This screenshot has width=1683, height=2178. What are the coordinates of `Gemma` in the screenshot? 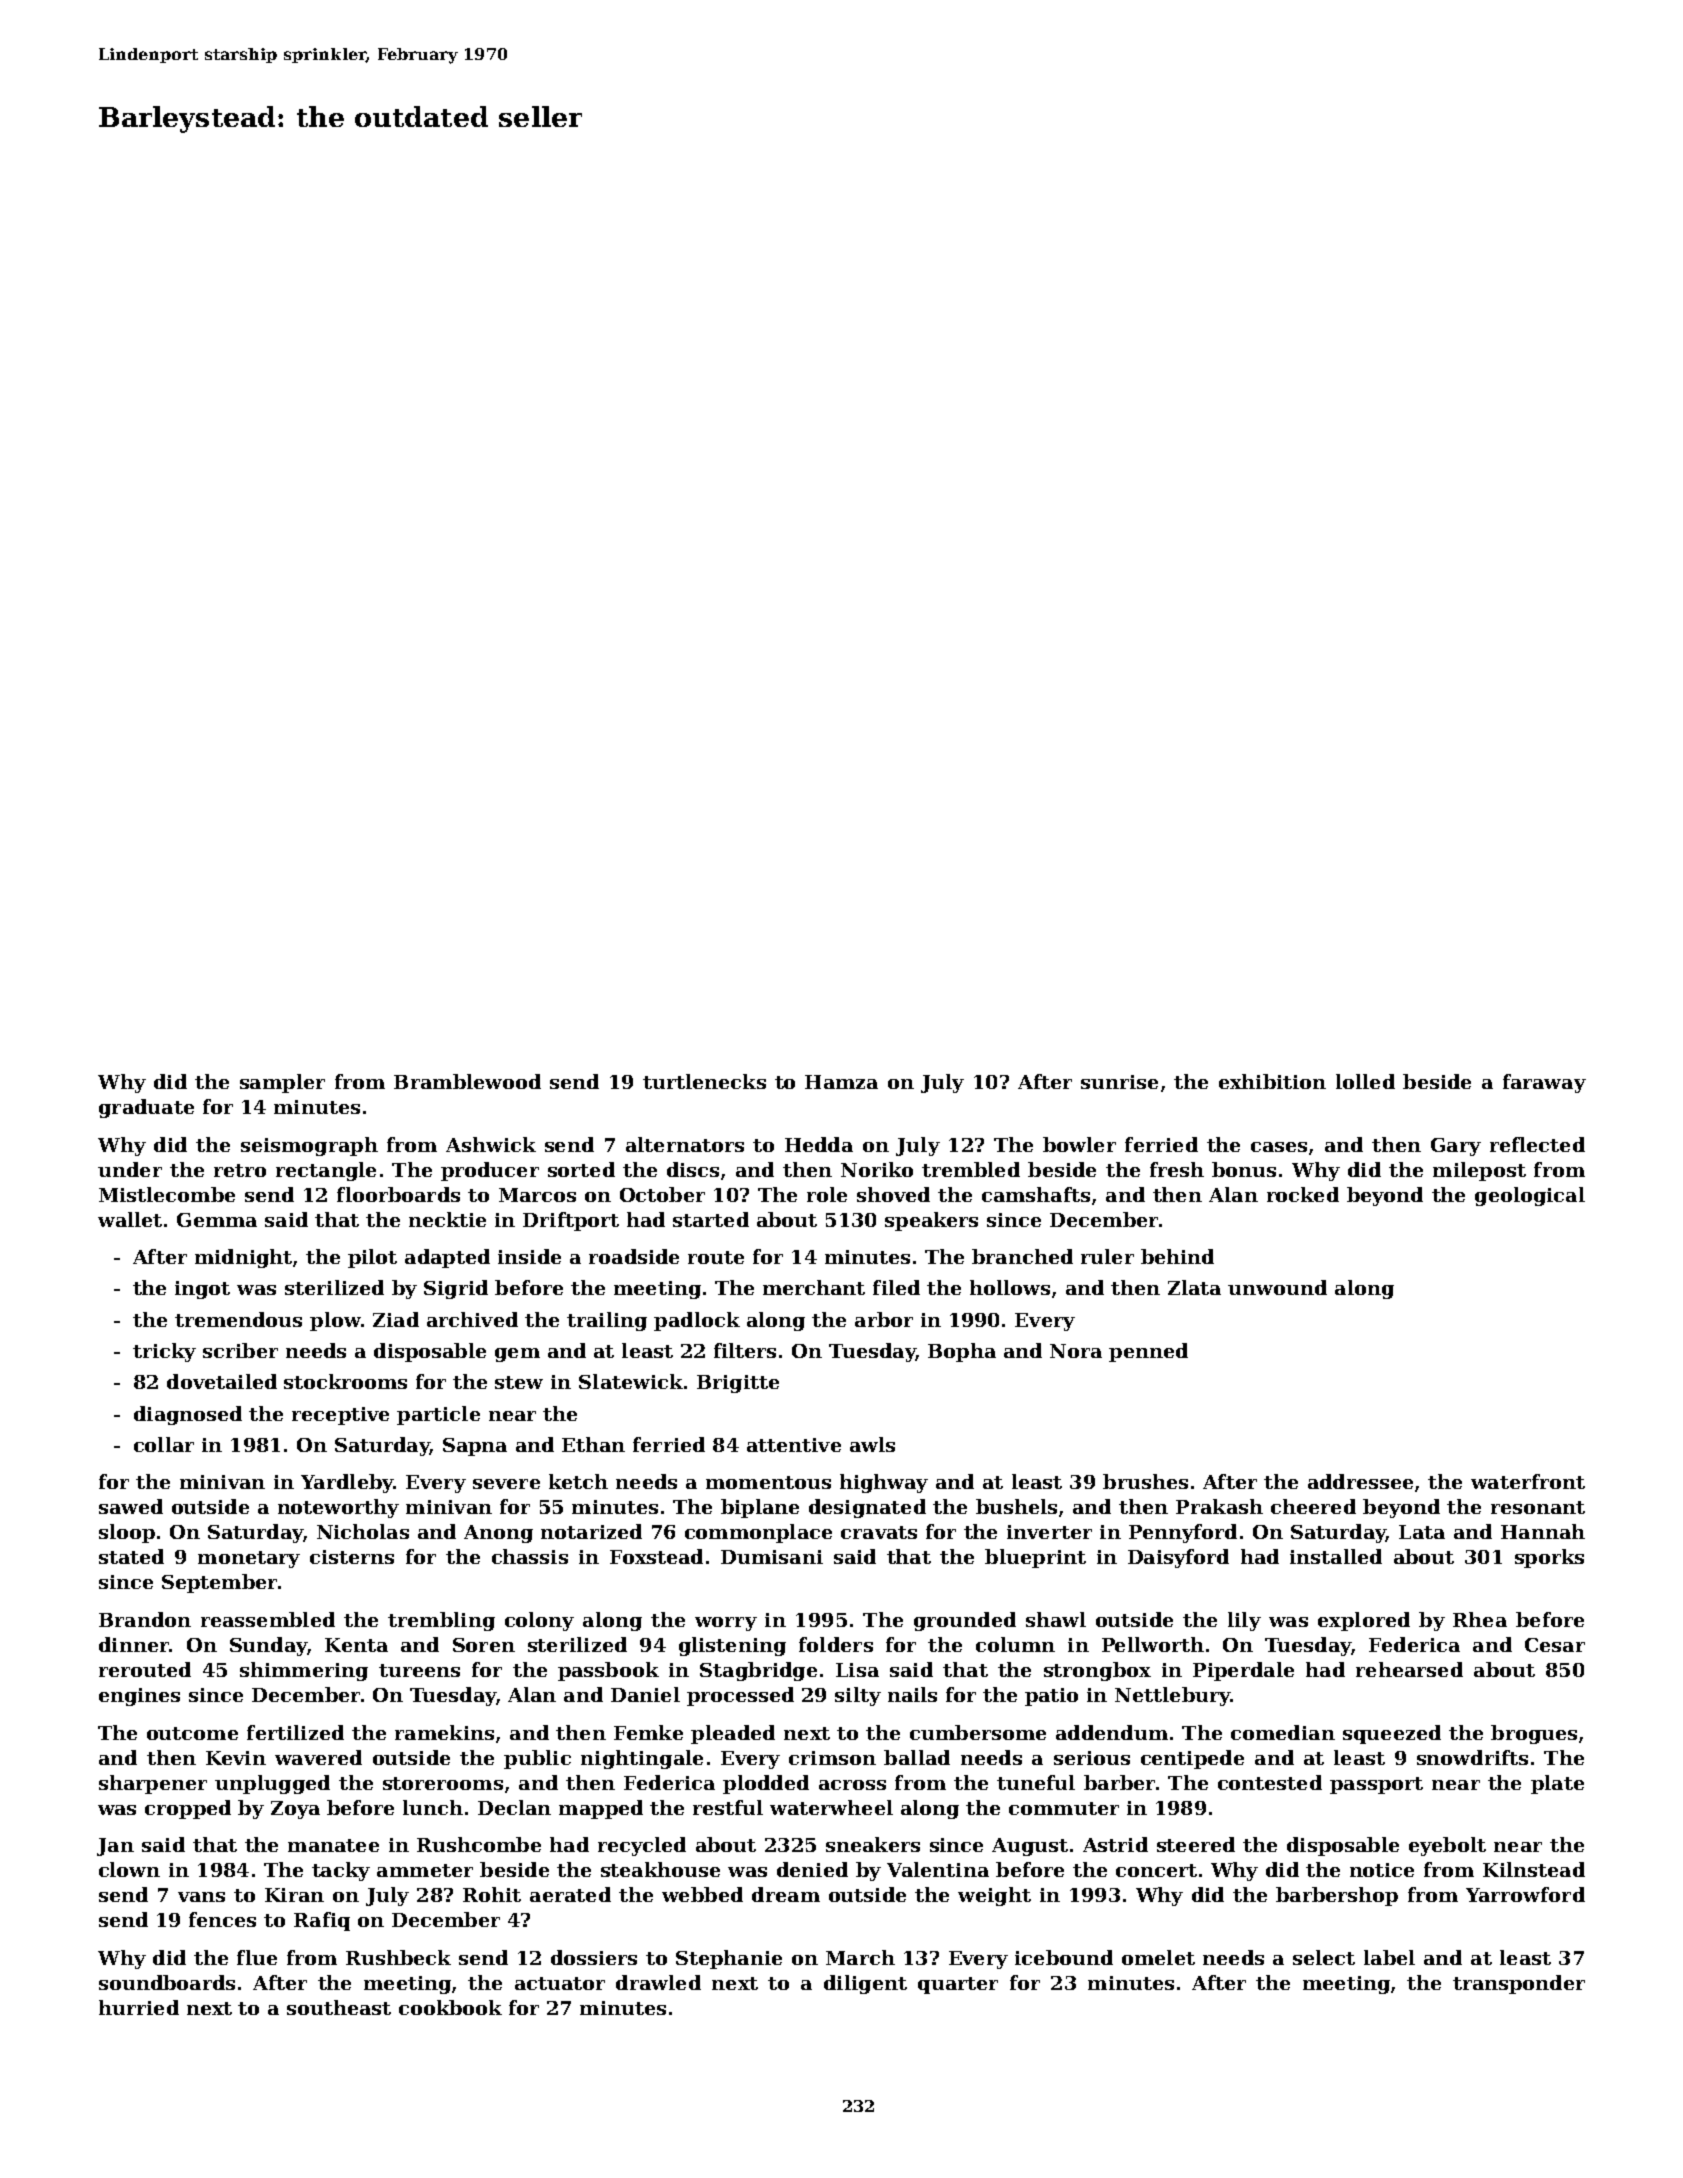 It's located at (217, 1220).
